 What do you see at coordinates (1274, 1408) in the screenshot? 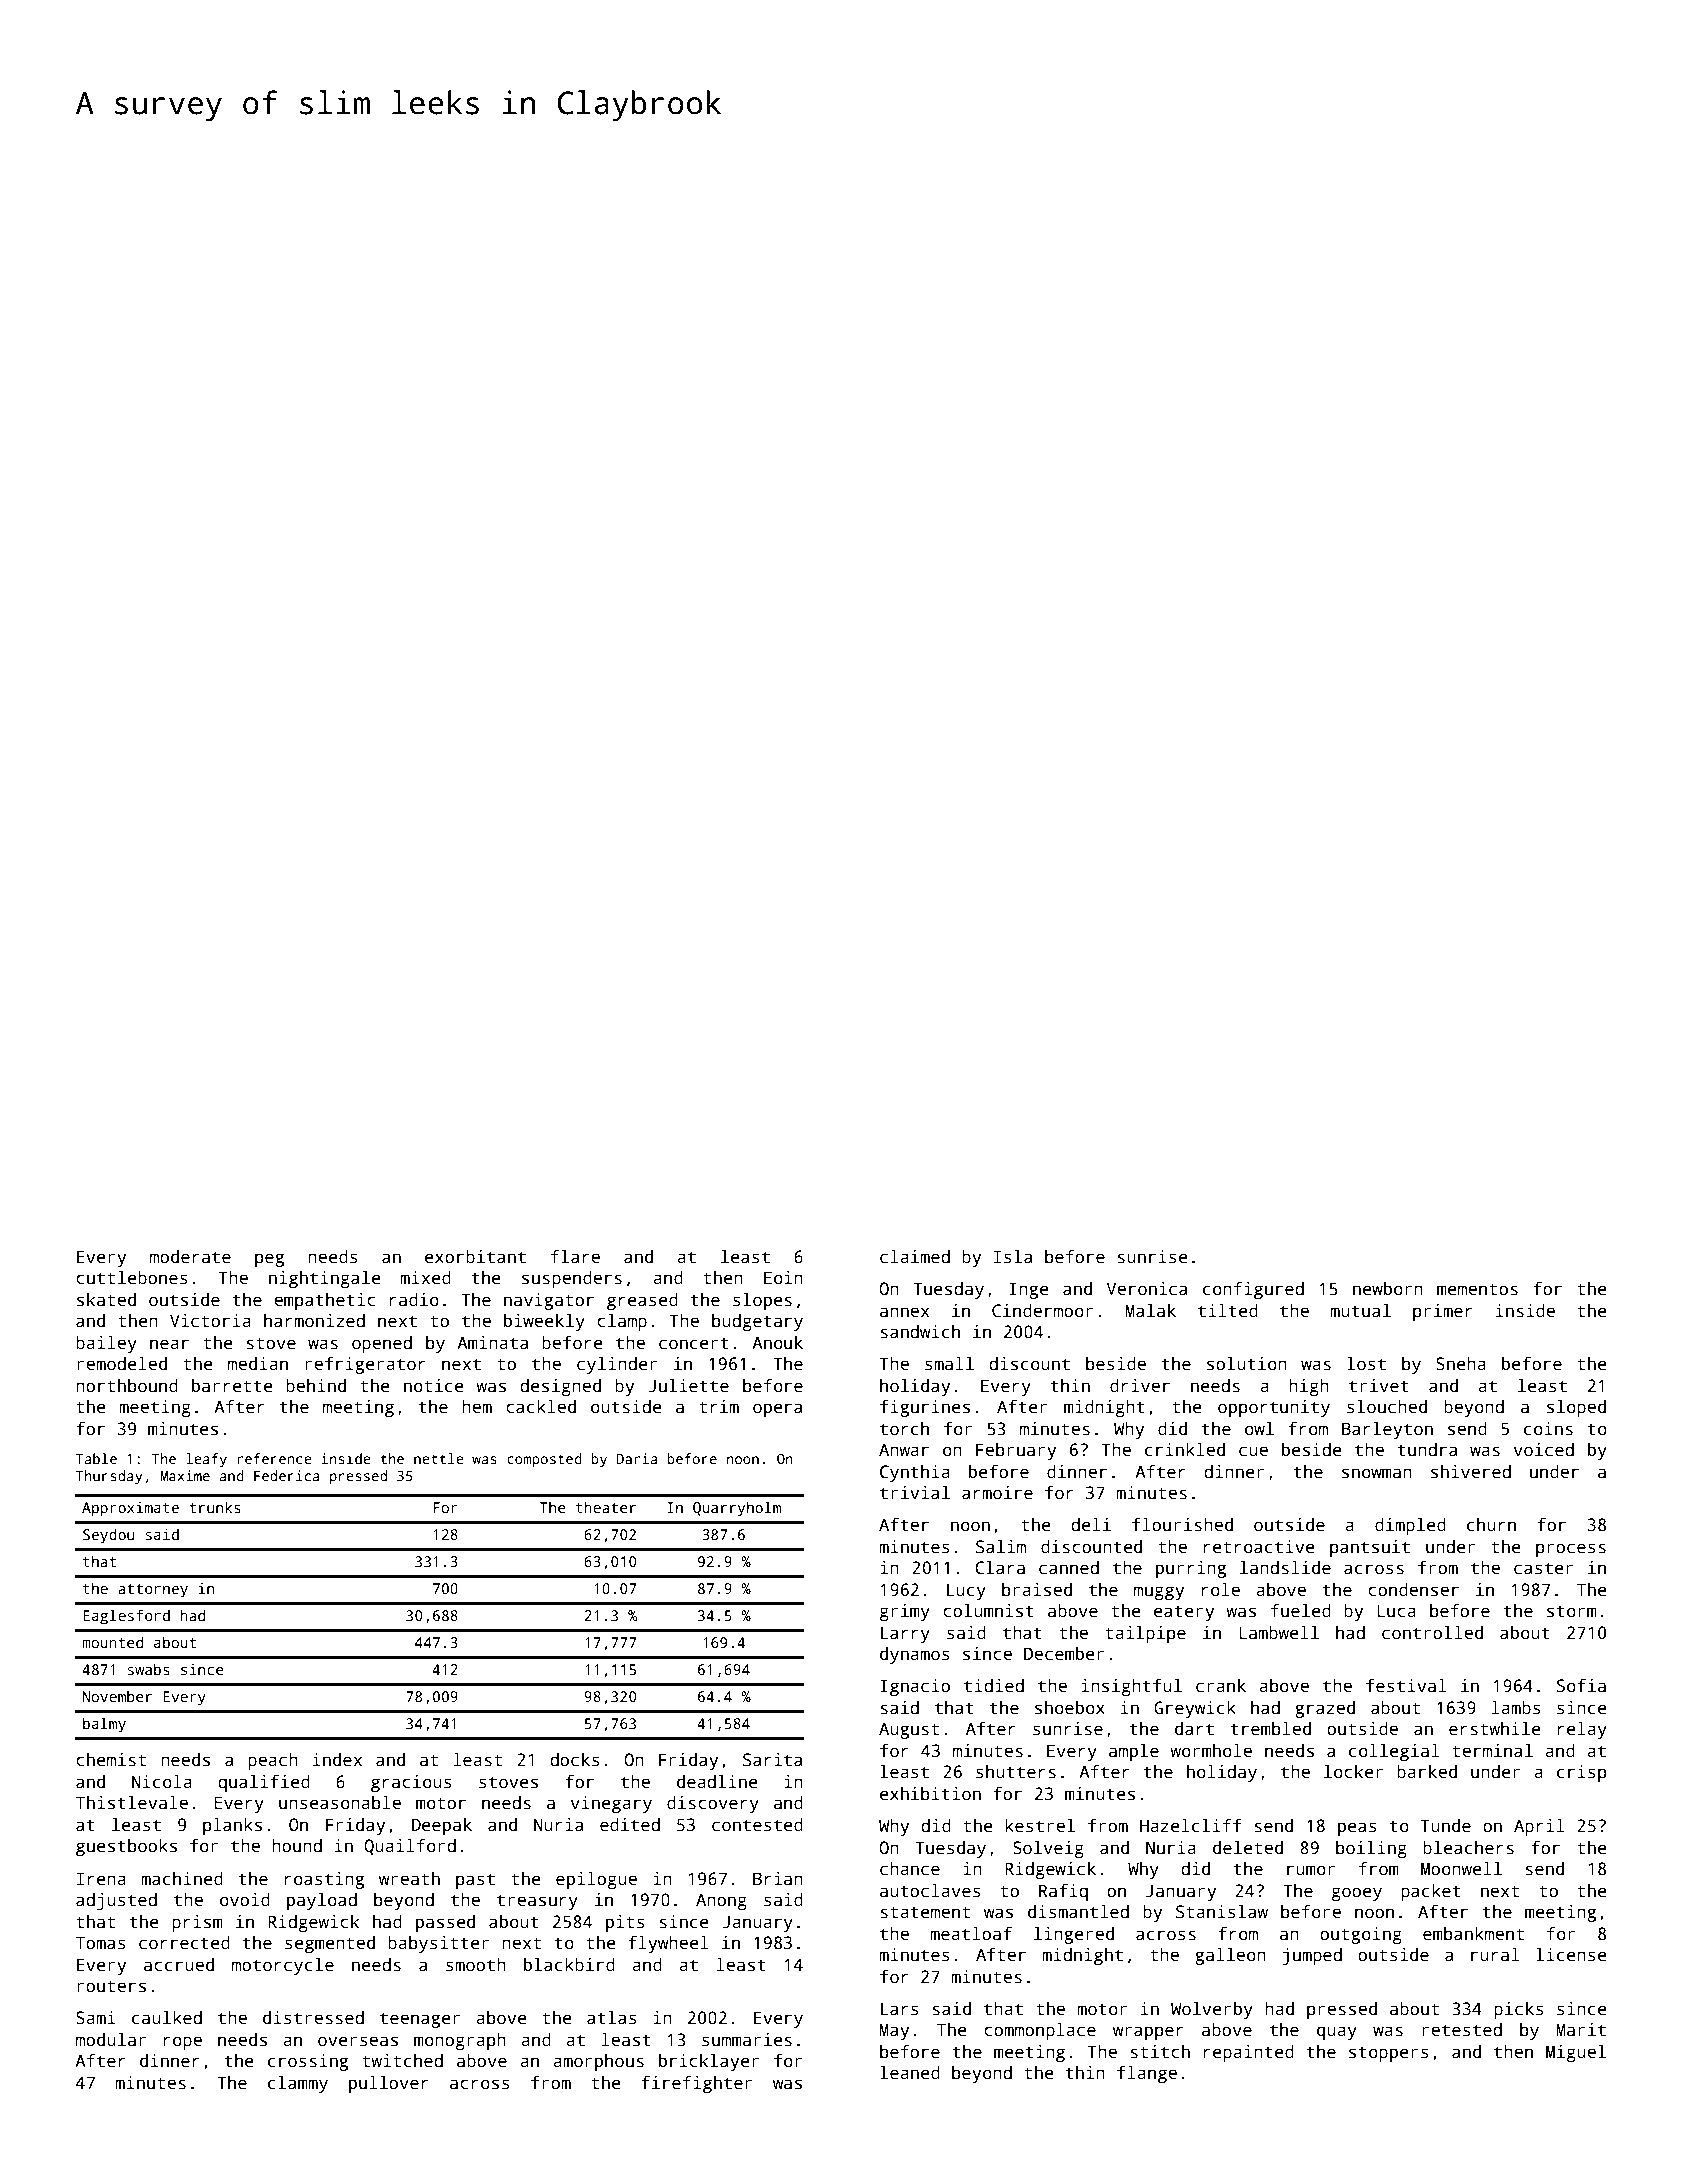
I see `opportunity` at bounding box center [1274, 1408].
